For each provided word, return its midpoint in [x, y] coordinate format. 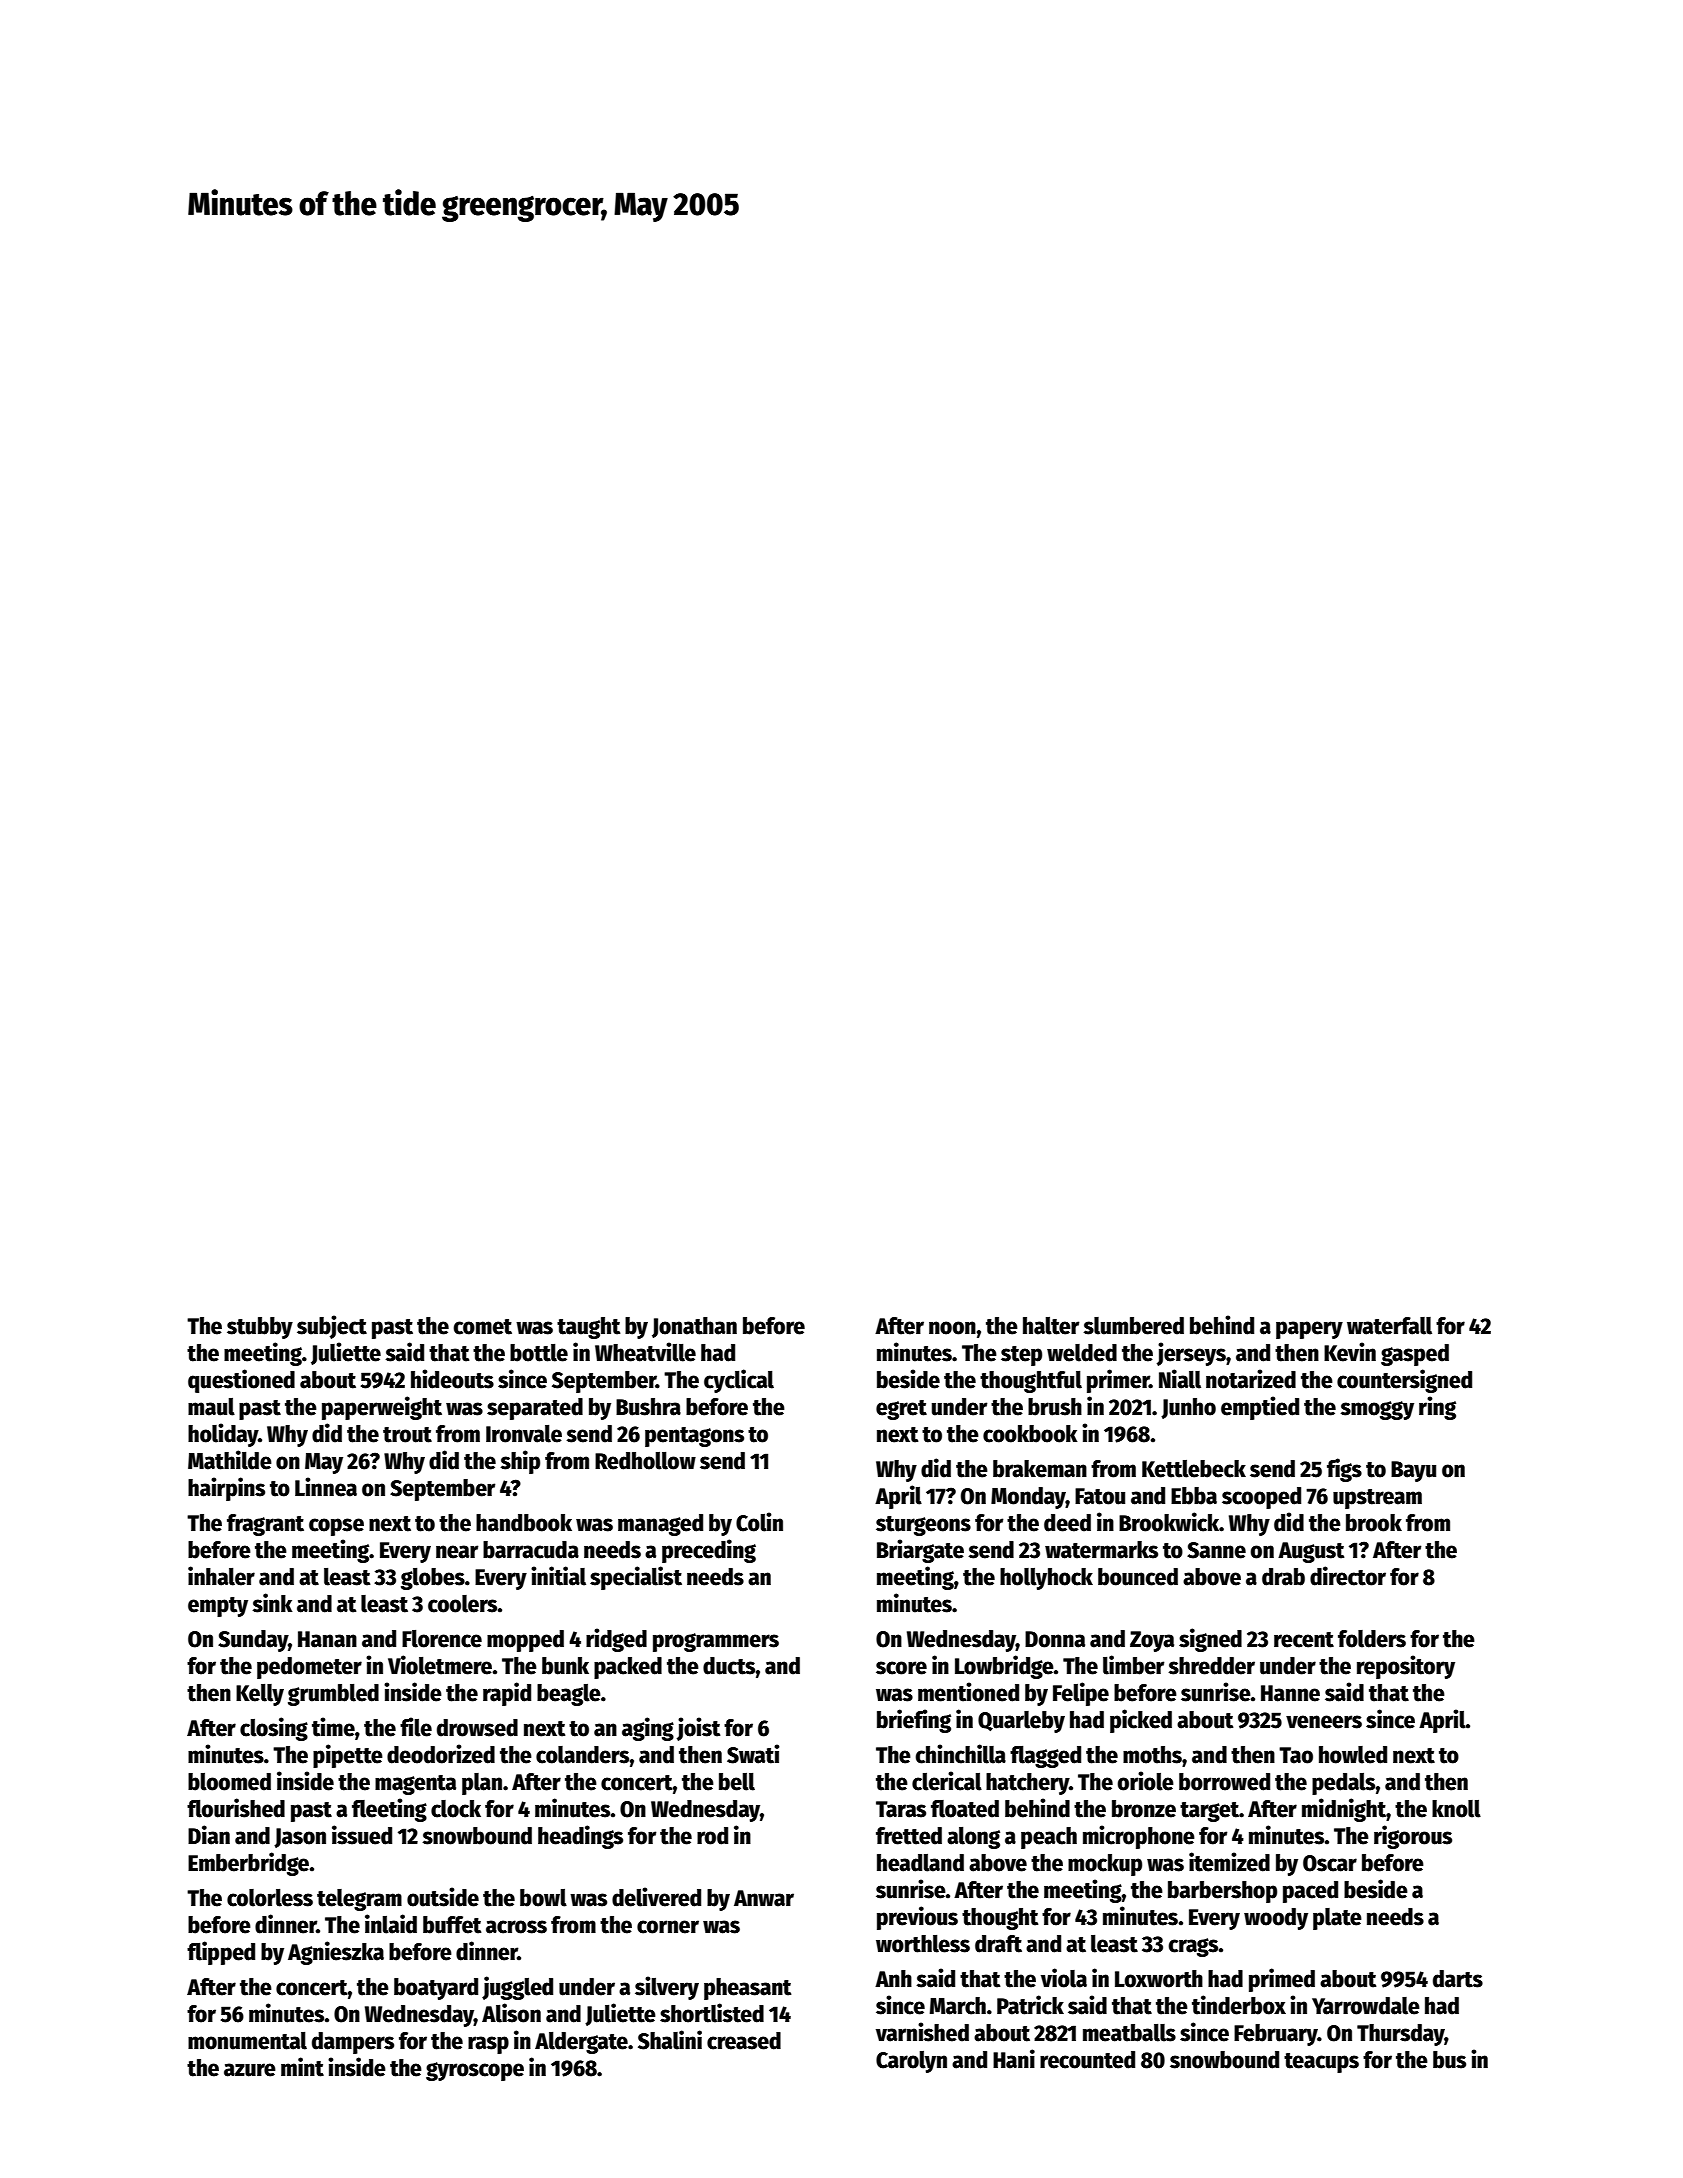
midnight [1344, 1810]
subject [332, 1327]
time [333, 1727]
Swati [753, 1754]
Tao [1296, 1755]
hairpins [226, 1489]
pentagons [694, 1437]
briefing [914, 1721]
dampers [353, 2043]
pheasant [747, 1989]
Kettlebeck [1194, 1469]
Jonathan [694, 1327]
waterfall [1389, 1326]
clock [456, 1809]
